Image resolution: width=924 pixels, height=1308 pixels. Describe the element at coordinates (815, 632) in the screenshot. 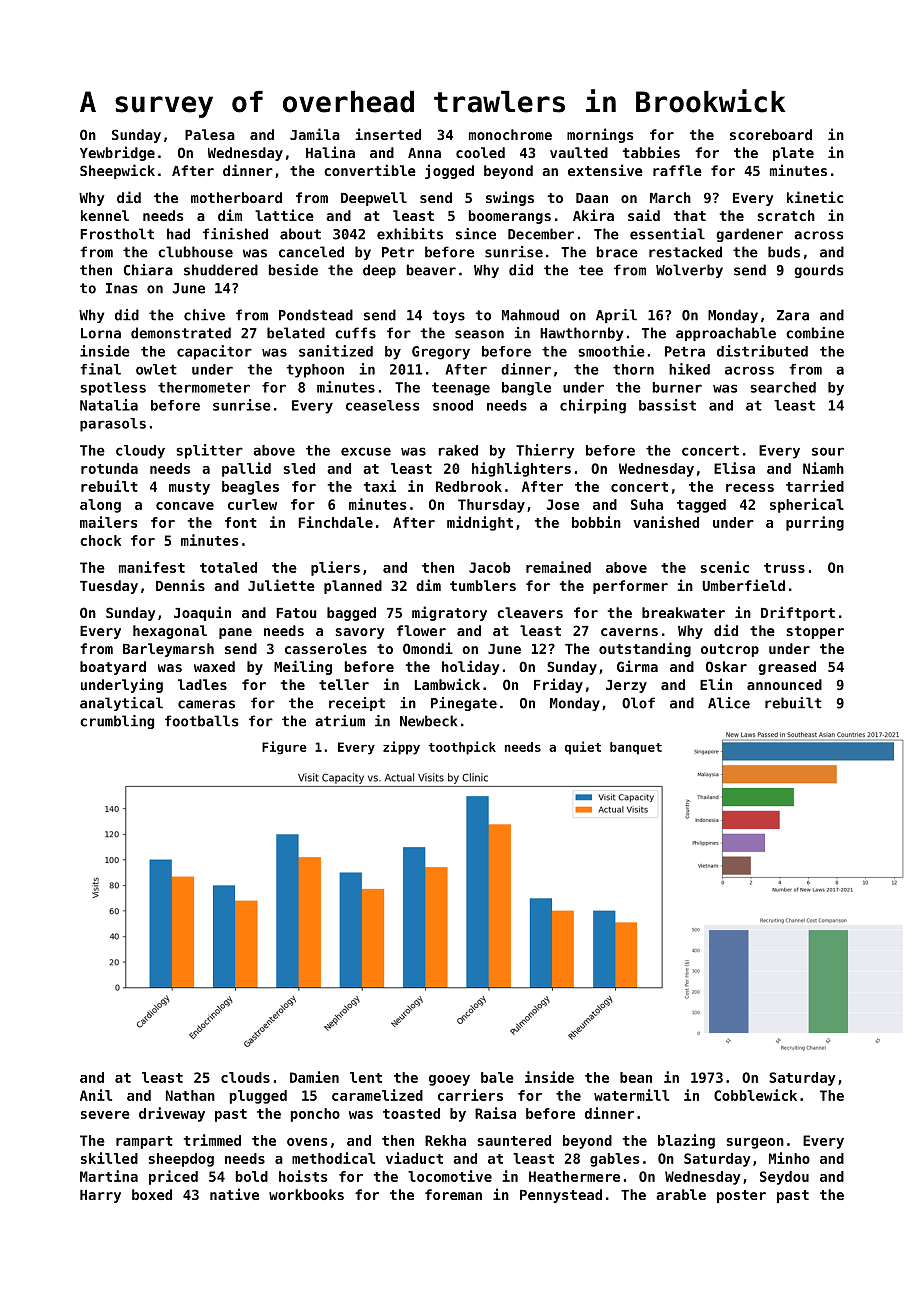

I see `stopper` at that location.
